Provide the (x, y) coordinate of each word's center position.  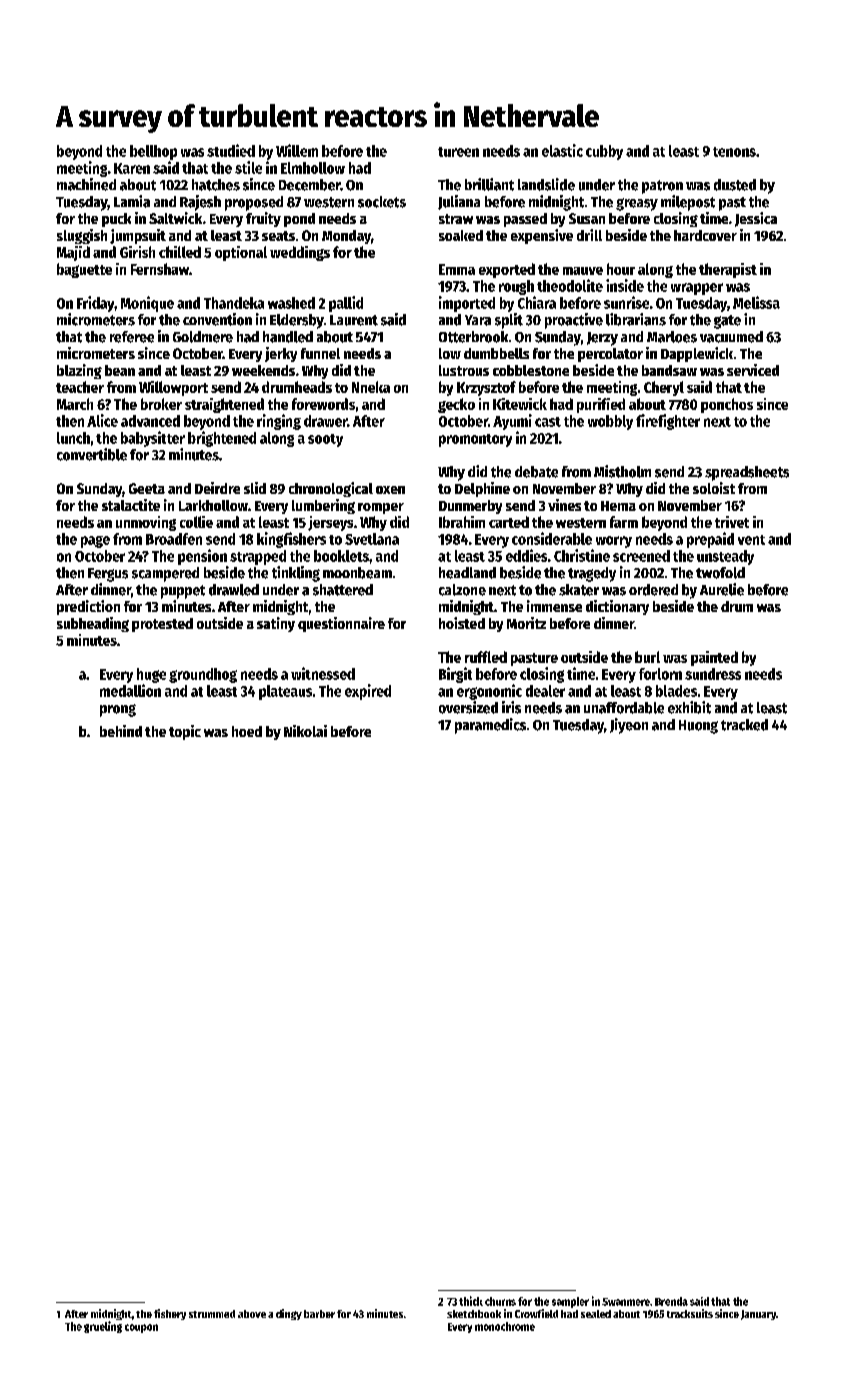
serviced (753, 370)
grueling (103, 1327)
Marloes (672, 337)
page (95, 542)
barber (319, 1314)
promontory (475, 440)
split (509, 321)
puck (116, 220)
